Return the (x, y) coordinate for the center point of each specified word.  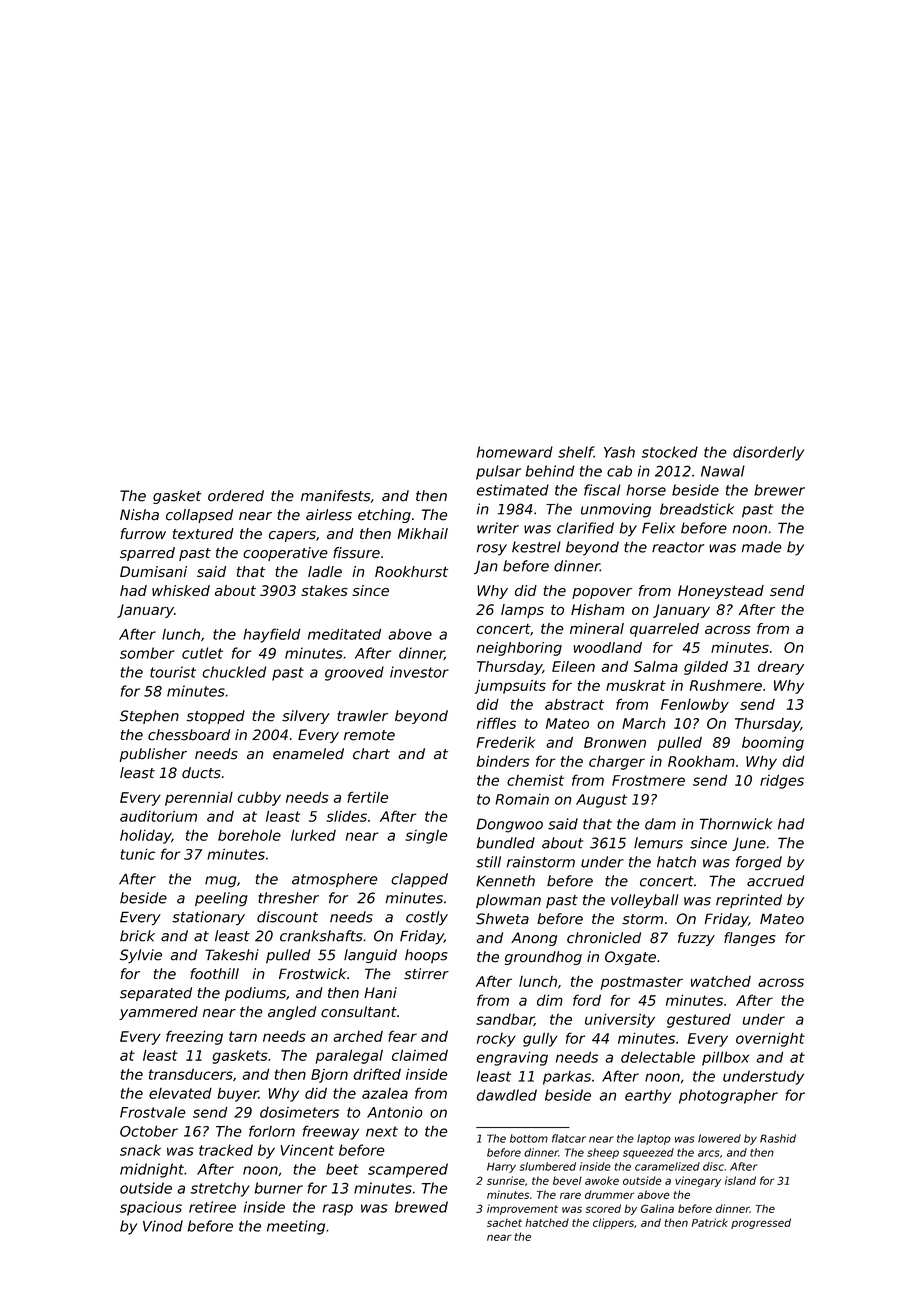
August (601, 801)
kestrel (536, 547)
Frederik (506, 742)
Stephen (149, 717)
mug (221, 882)
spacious (151, 1208)
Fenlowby (695, 705)
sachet (504, 1222)
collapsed (199, 516)
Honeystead (721, 592)
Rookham (701, 761)
